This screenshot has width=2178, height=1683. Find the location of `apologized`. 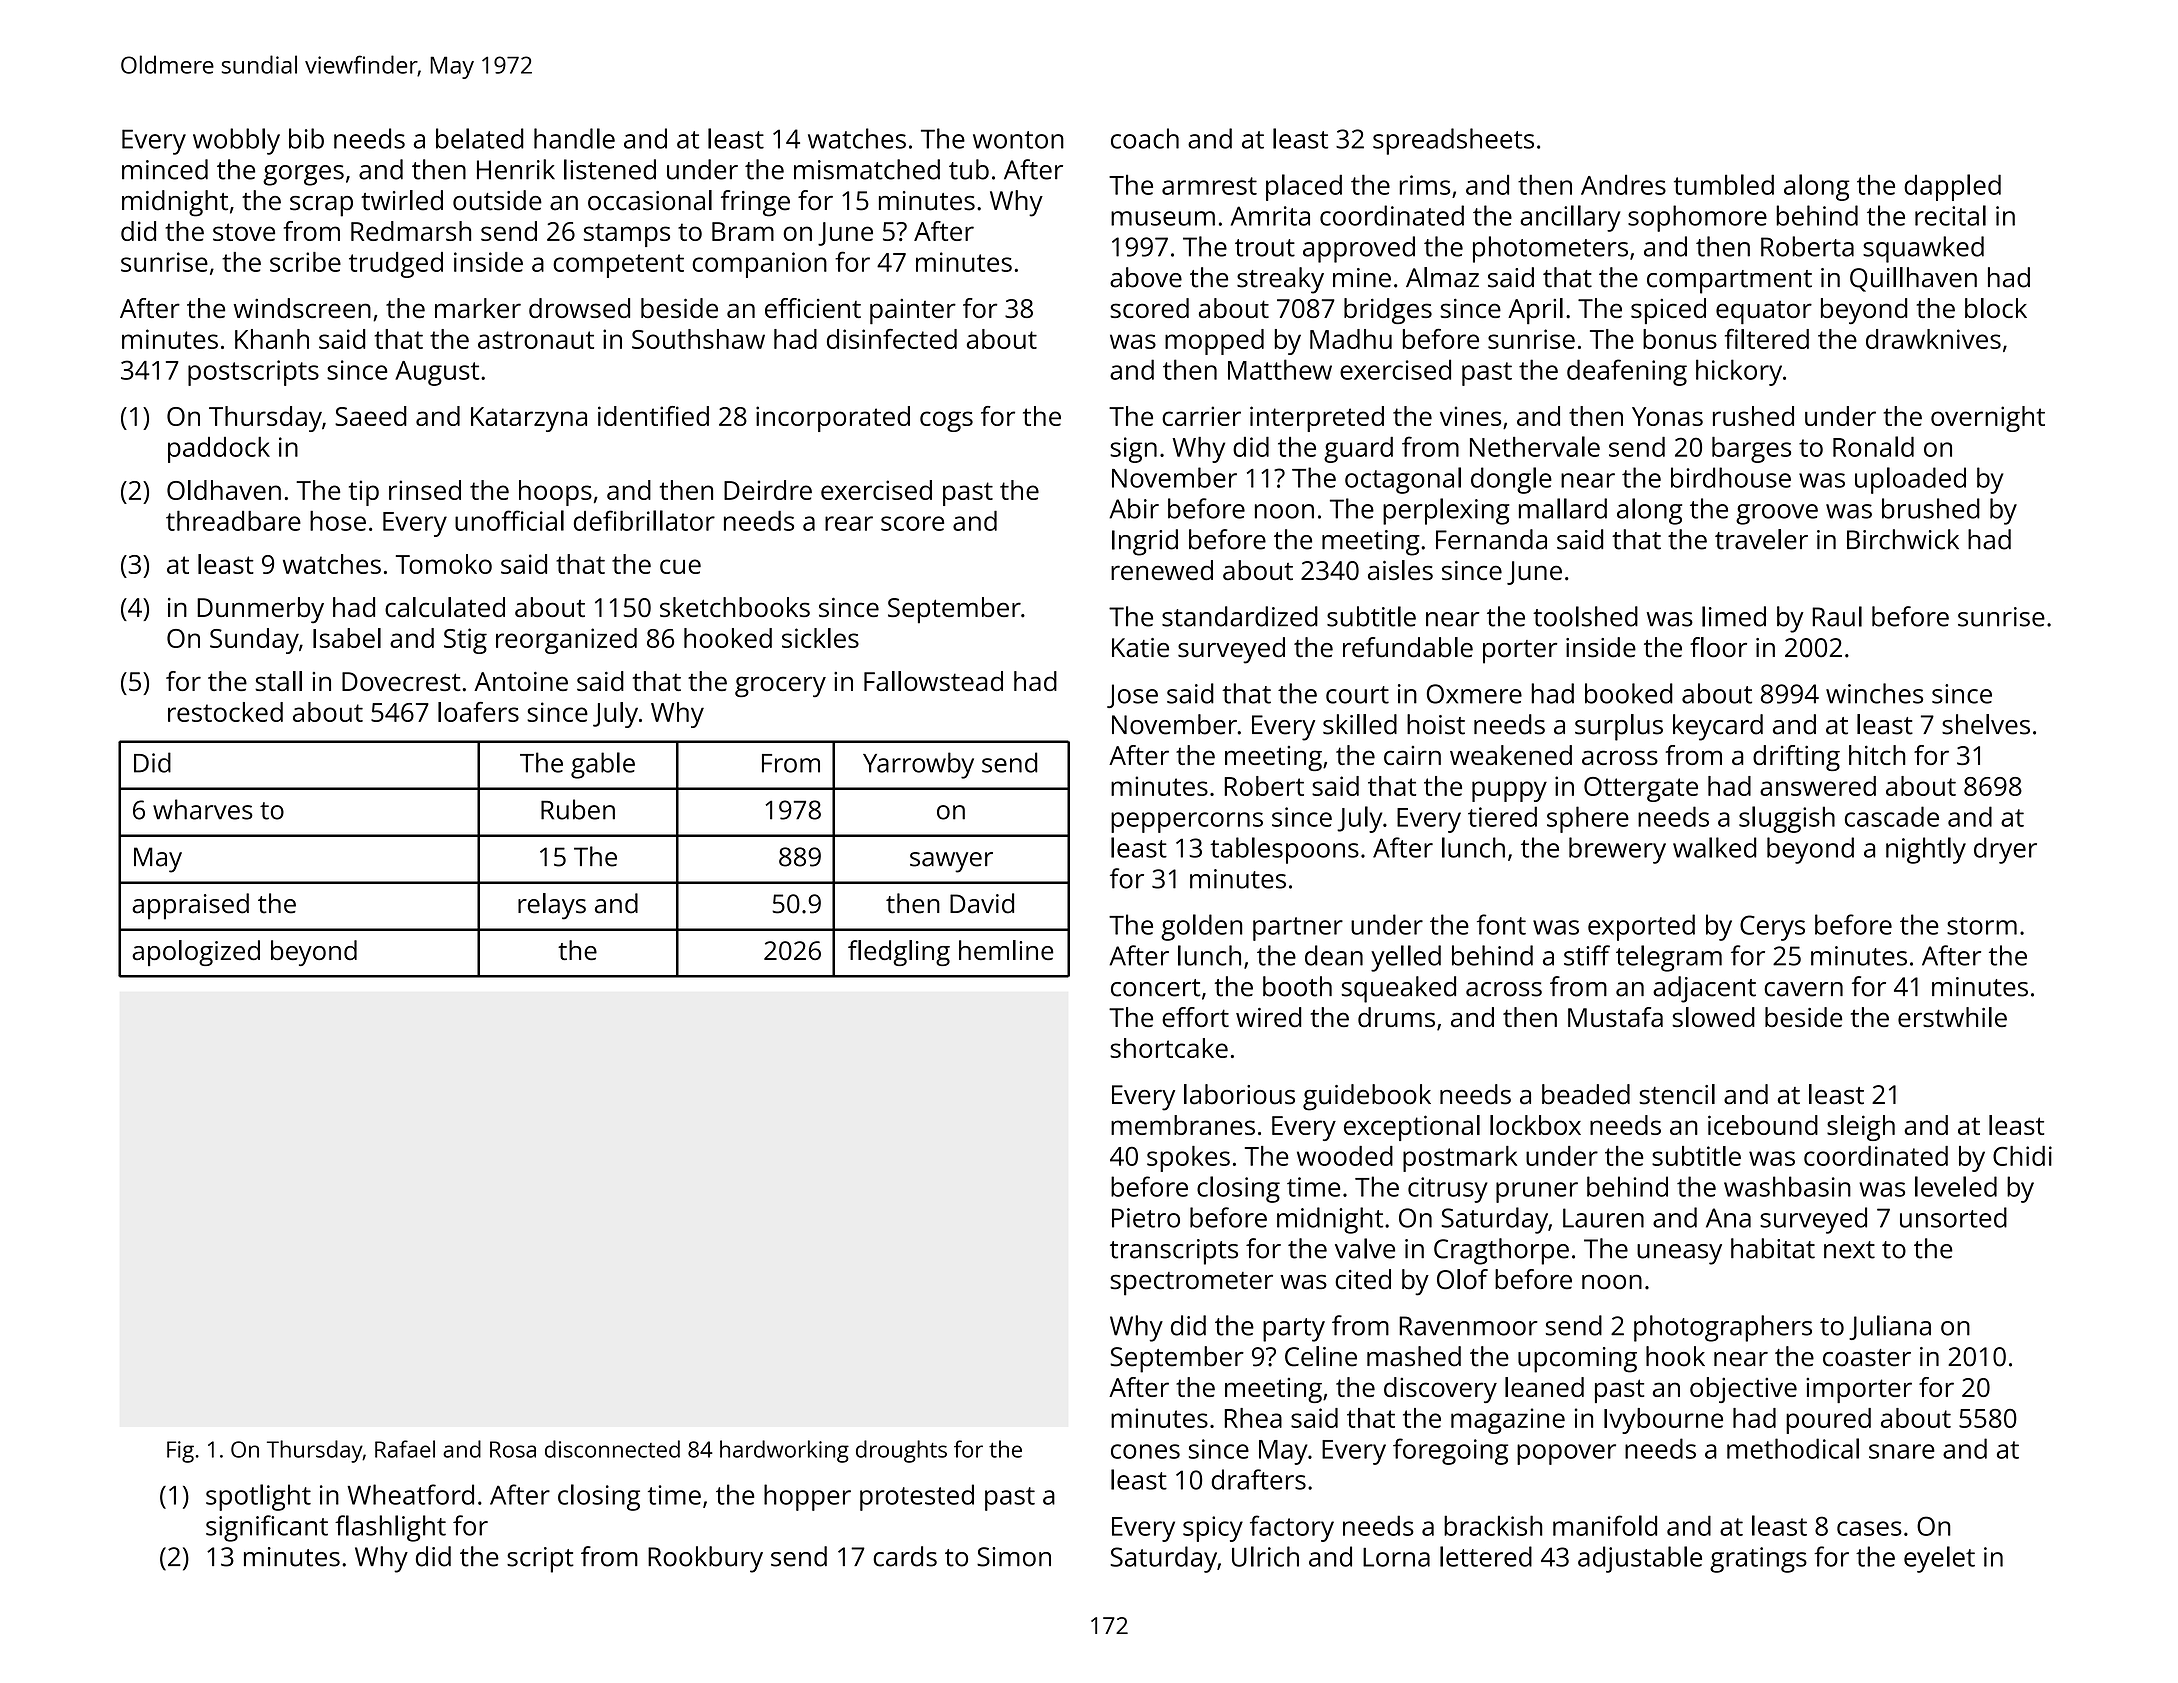

apologized is located at coordinates (196, 953).
